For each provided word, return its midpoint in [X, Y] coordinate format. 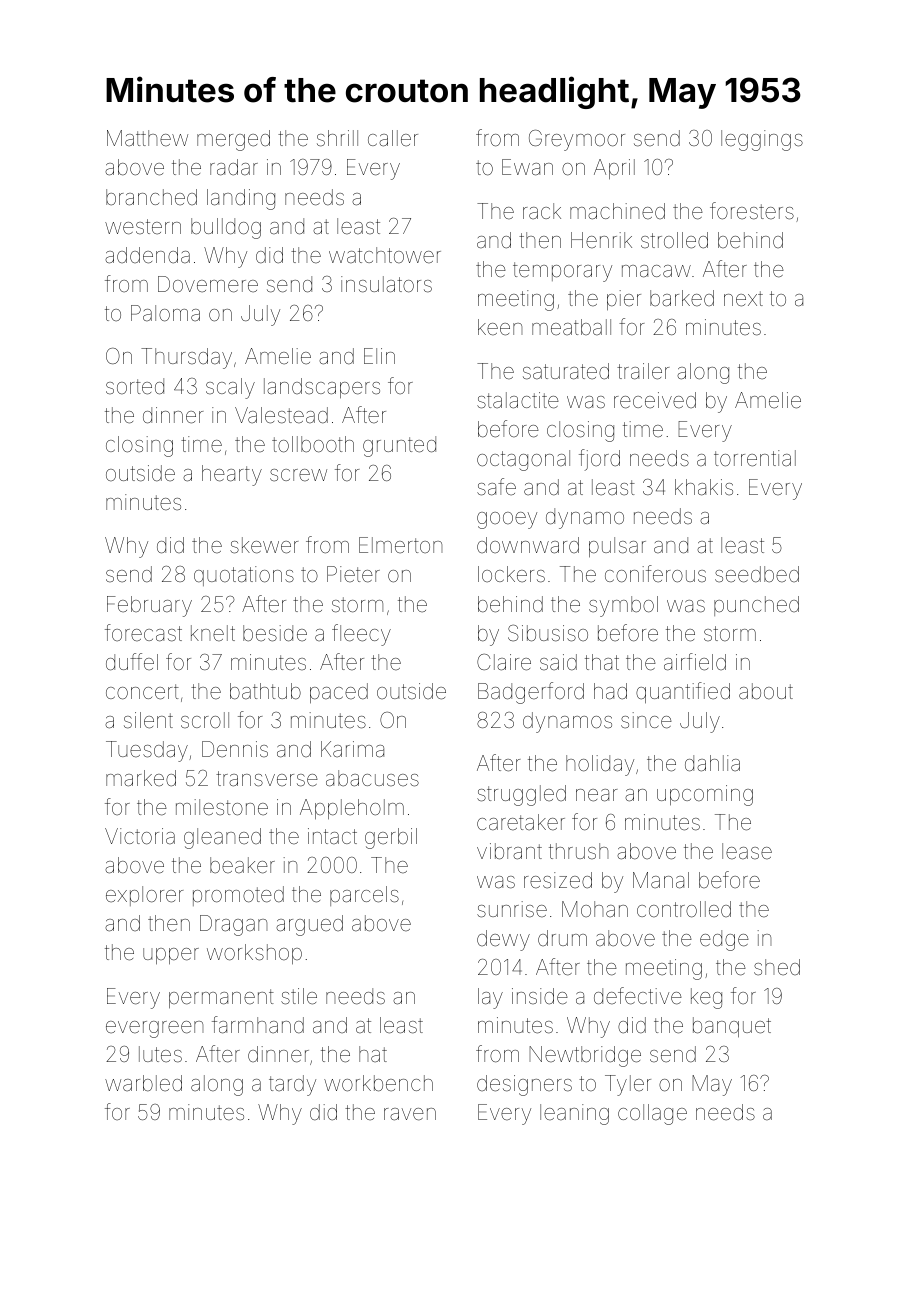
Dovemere [208, 284]
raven [410, 1114]
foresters [752, 211]
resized [558, 880]
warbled [143, 1083]
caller [393, 138]
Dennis [235, 749]
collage [652, 1114]
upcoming [705, 795]
